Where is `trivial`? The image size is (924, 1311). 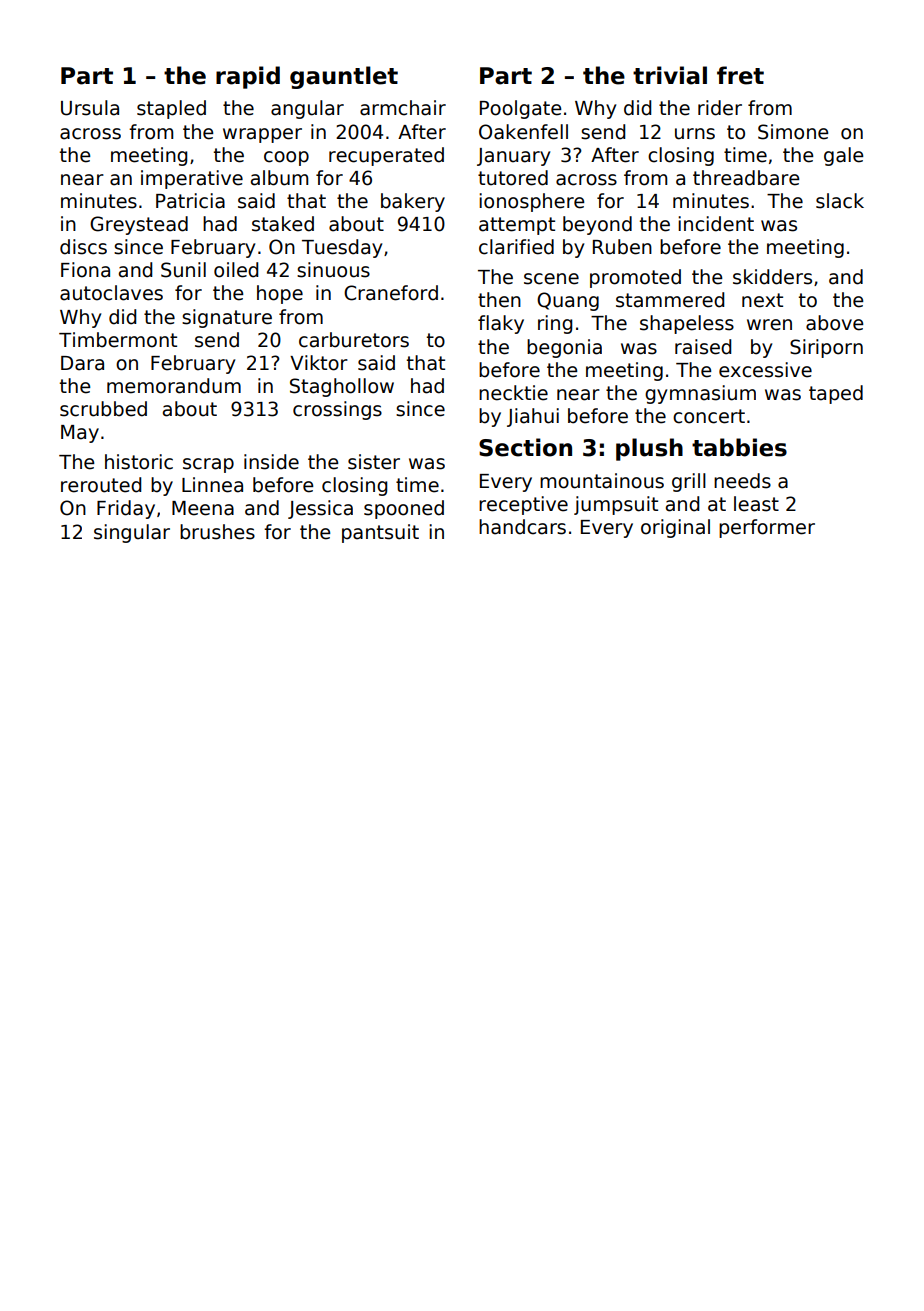 trivial is located at coordinates (670, 75).
